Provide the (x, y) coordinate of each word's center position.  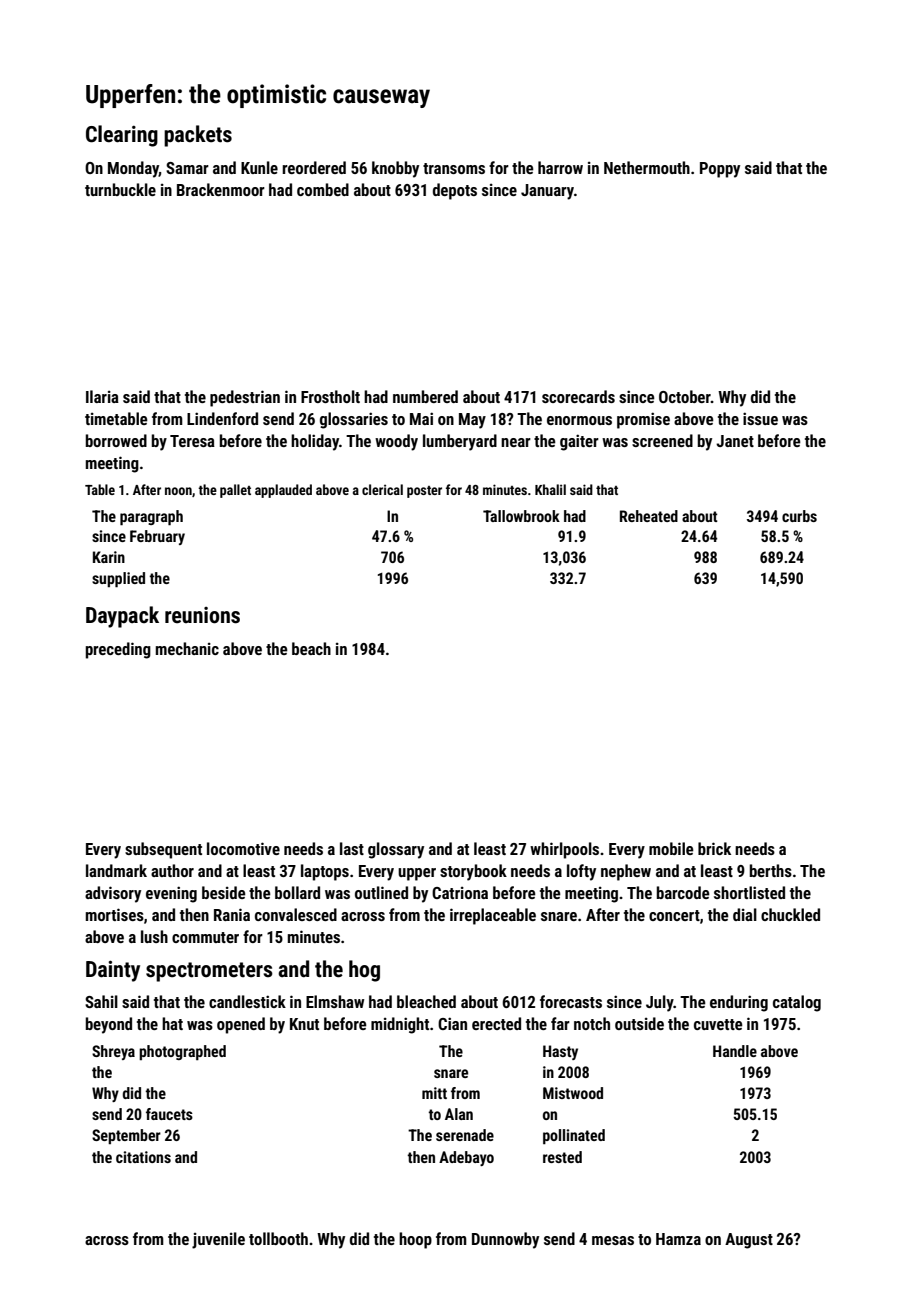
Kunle (259, 167)
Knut (304, 1024)
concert (674, 915)
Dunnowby (505, 1240)
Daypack (122, 617)
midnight (400, 1025)
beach (311, 648)
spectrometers (209, 972)
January (547, 192)
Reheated (649, 516)
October (685, 396)
